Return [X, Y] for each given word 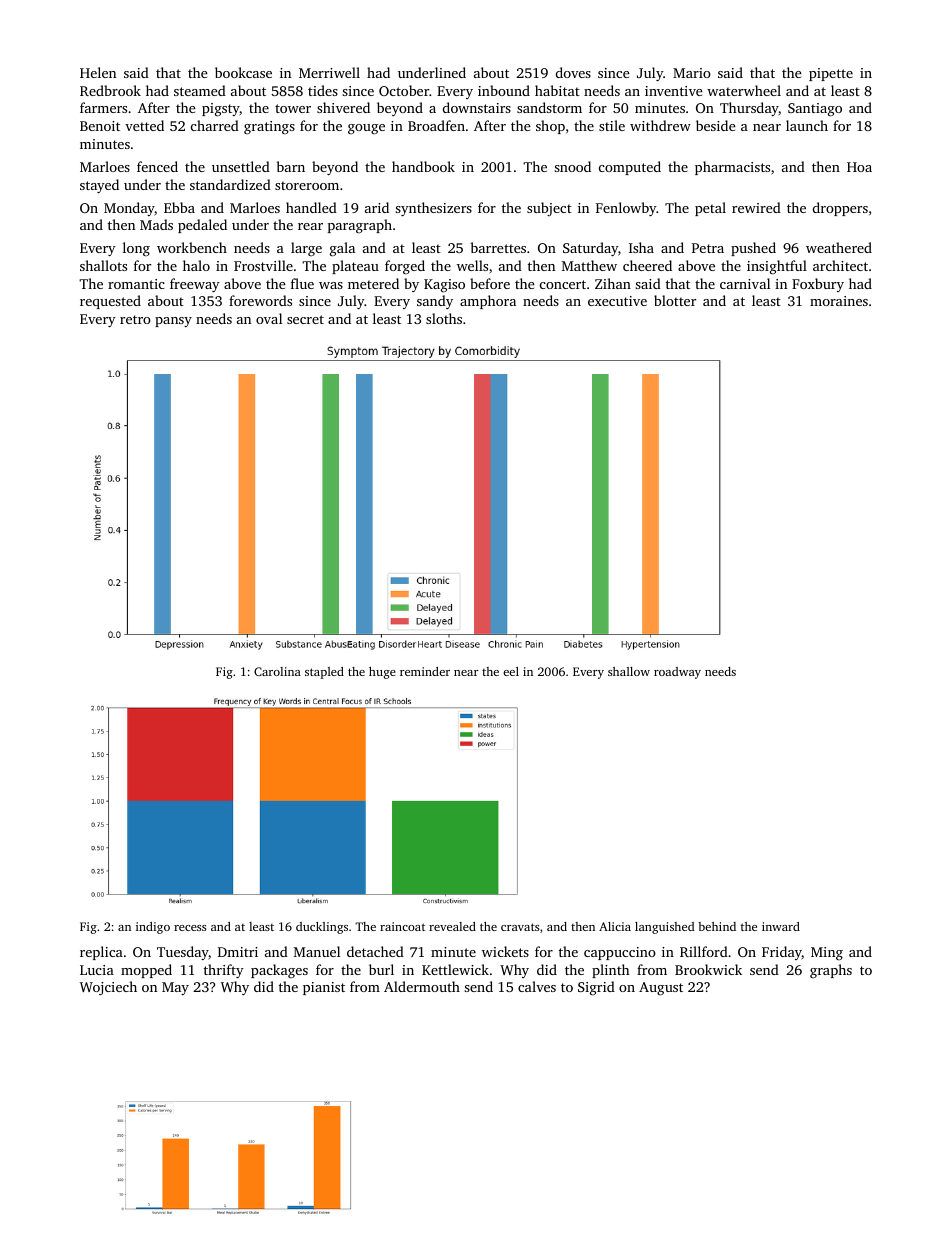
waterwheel [744, 90]
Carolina [277, 671]
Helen [98, 72]
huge [382, 673]
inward [781, 926]
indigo [153, 928]
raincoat [402, 926]
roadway [677, 673]
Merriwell [329, 72]
